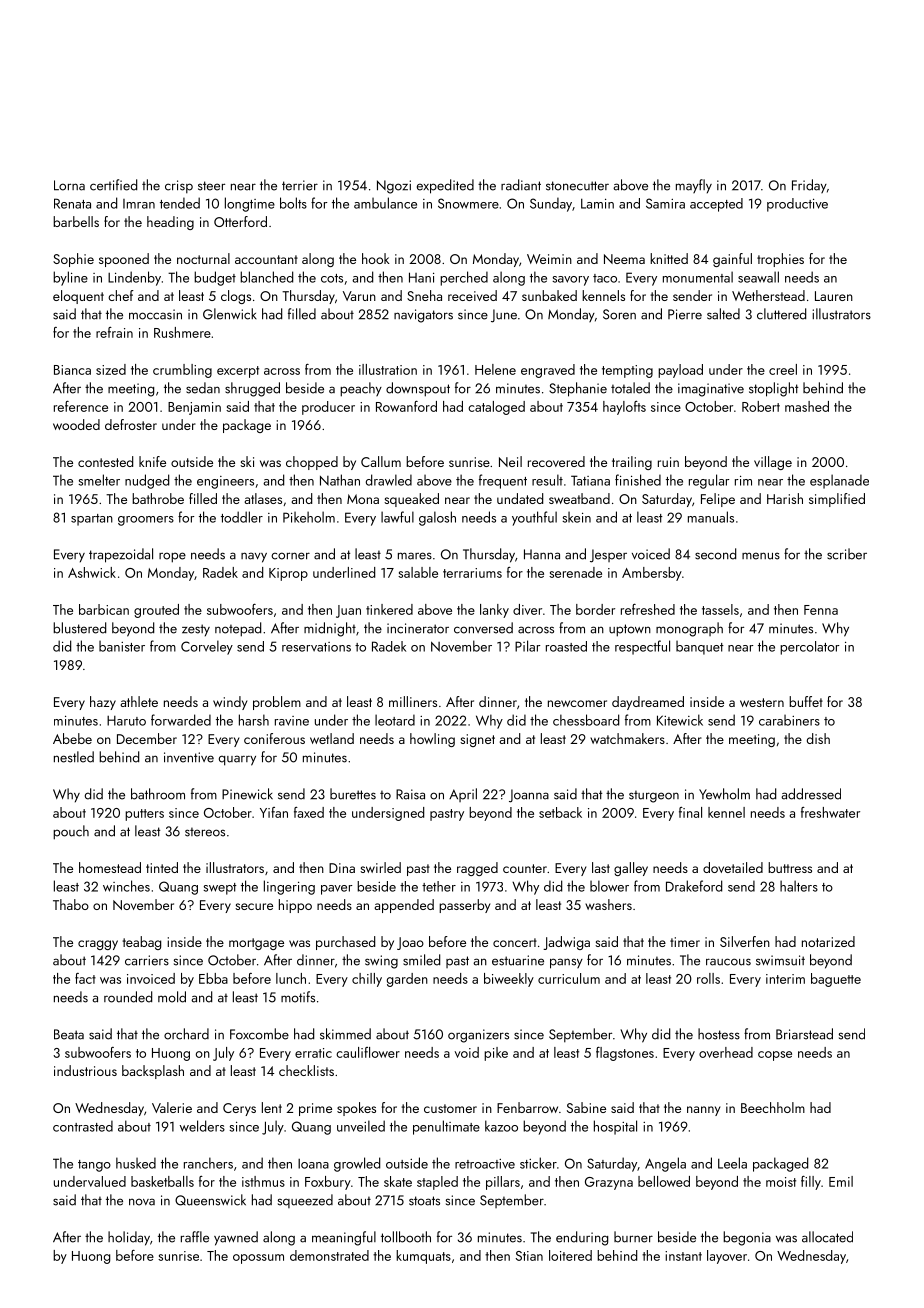 The width and height of the screenshot is (924, 1308). What do you see at coordinates (648, 609) in the screenshot?
I see `refreshed` at bounding box center [648, 609].
